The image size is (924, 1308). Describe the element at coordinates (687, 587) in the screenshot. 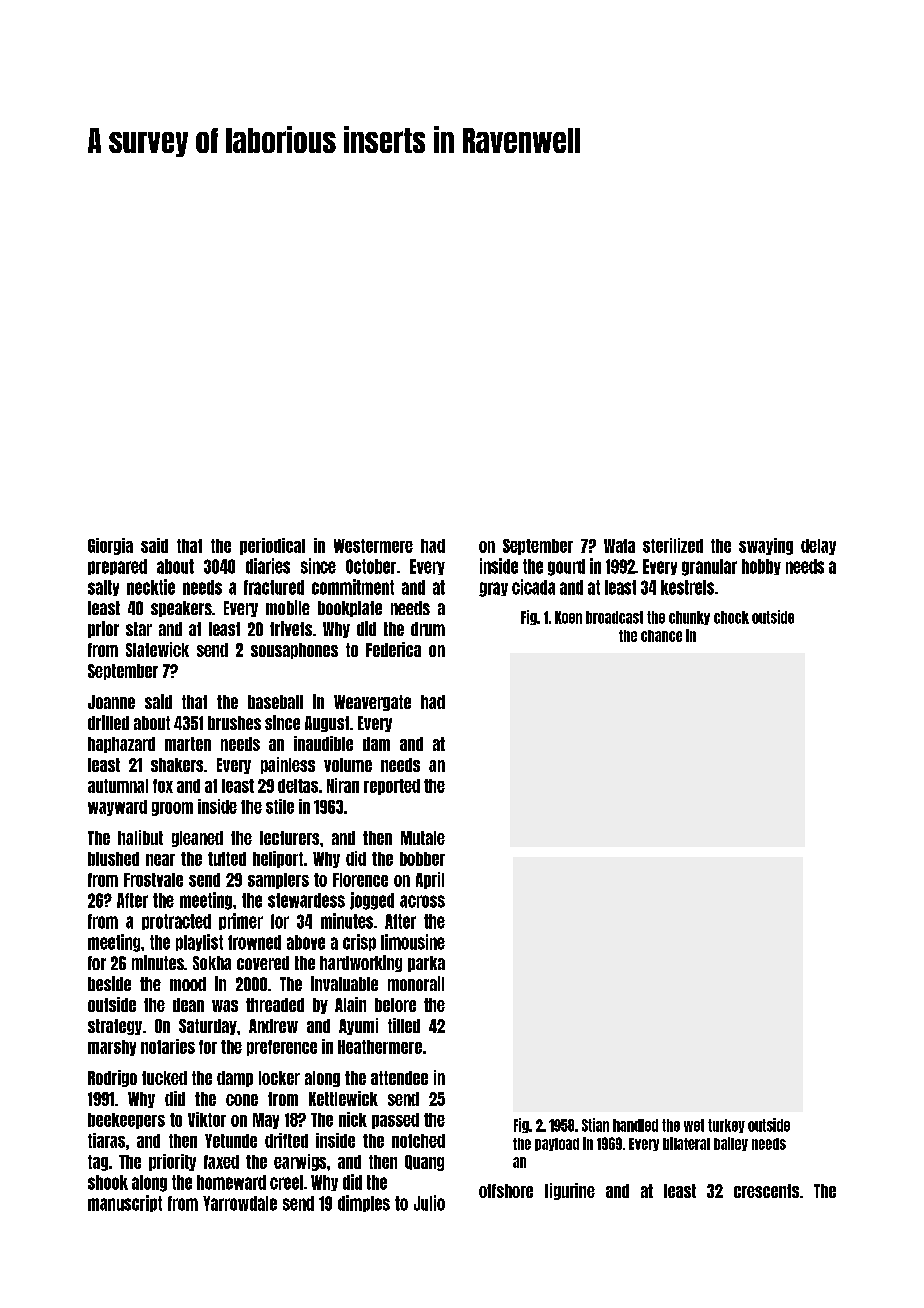

I see `kestrels` at that location.
